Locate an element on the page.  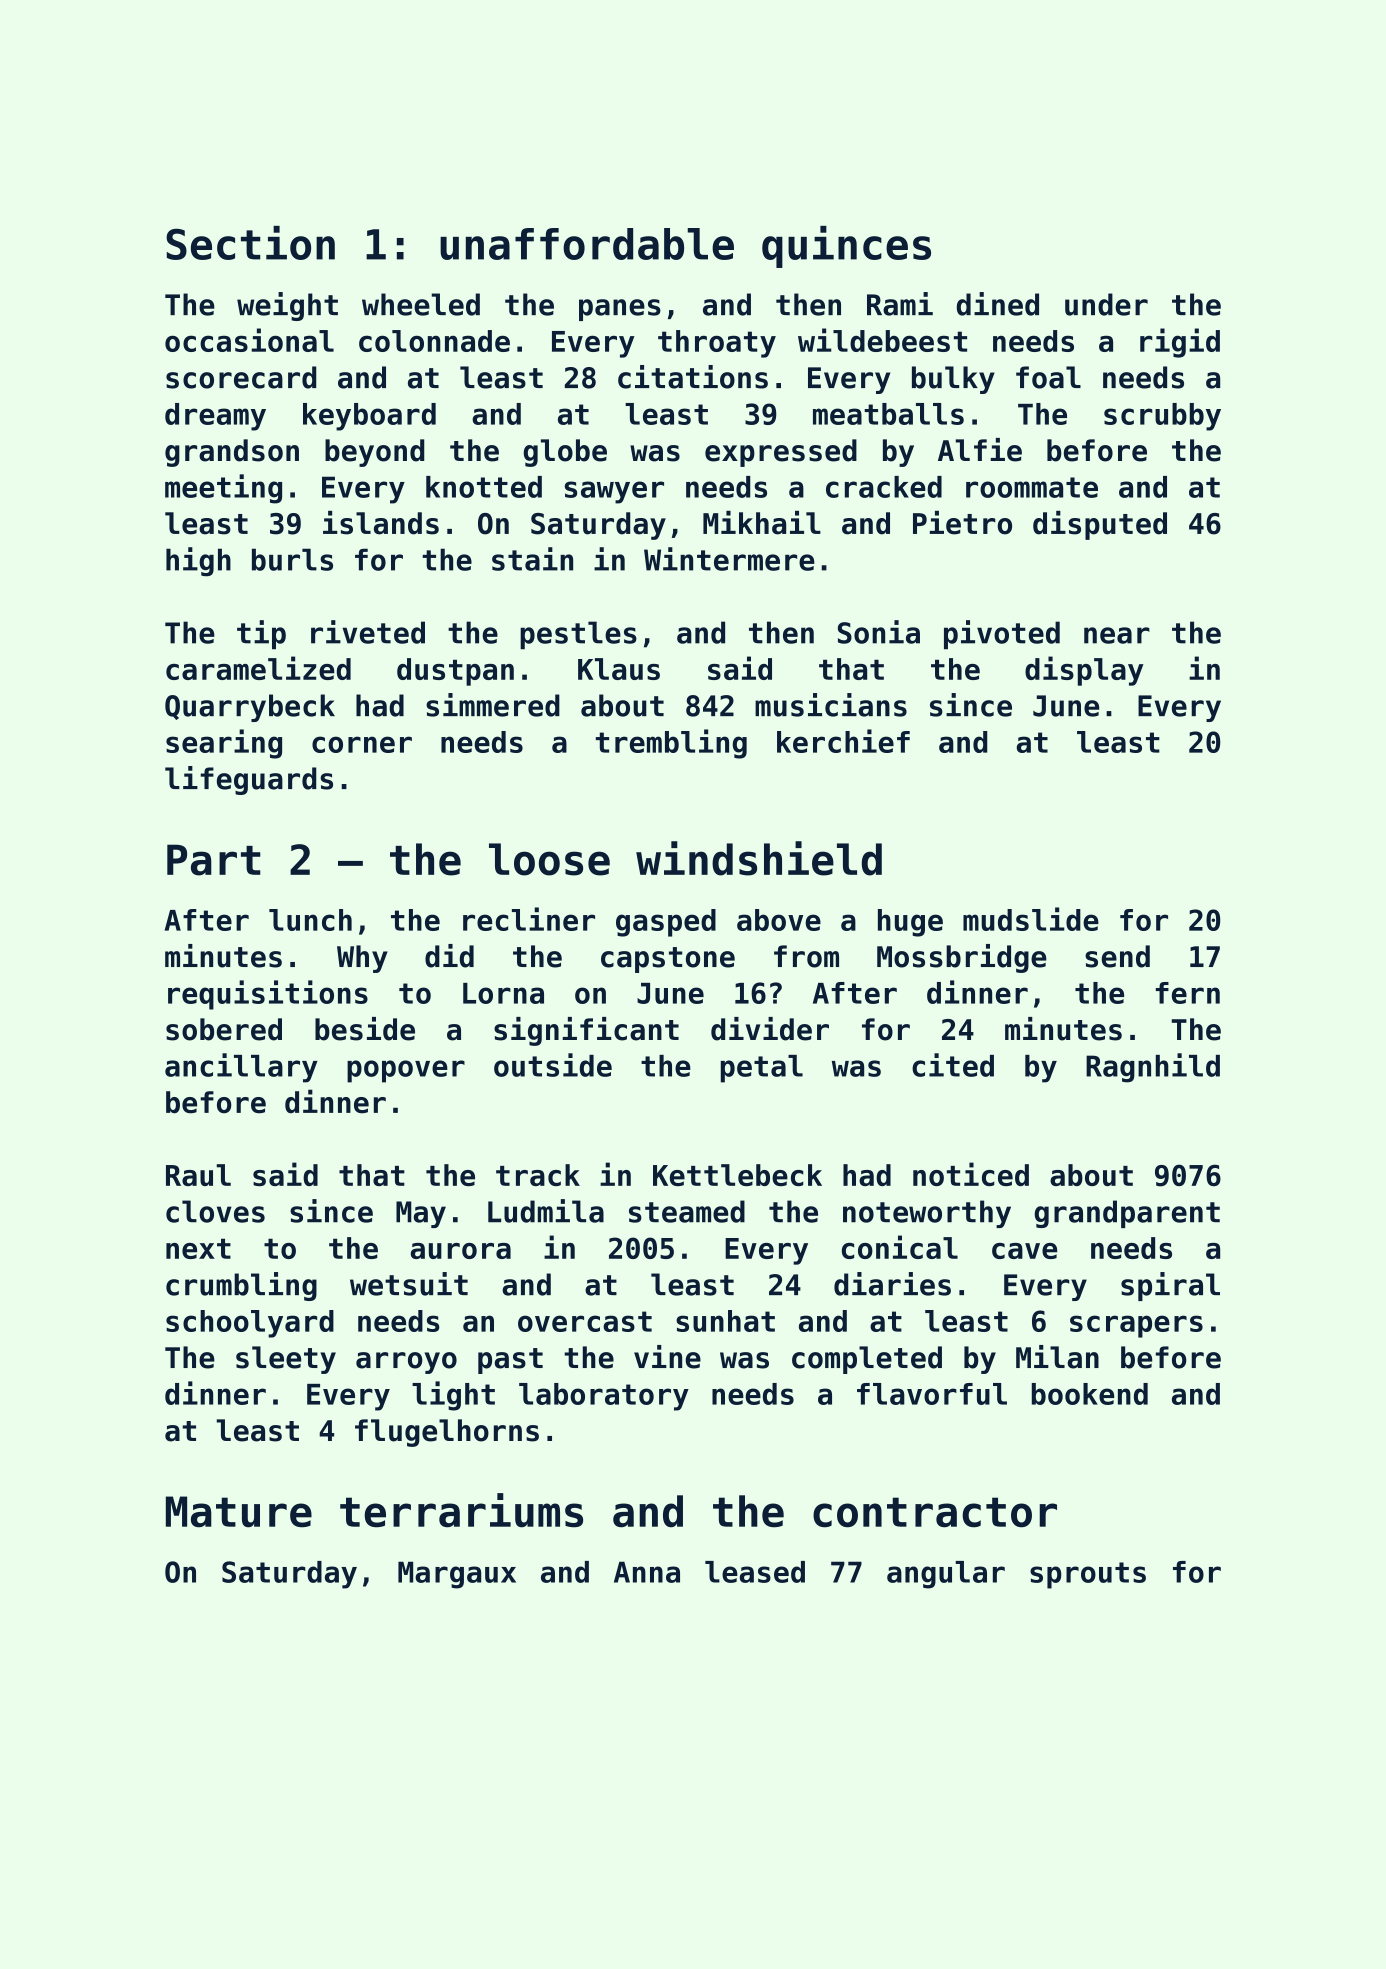
steamed is located at coordinates (687, 1211).
